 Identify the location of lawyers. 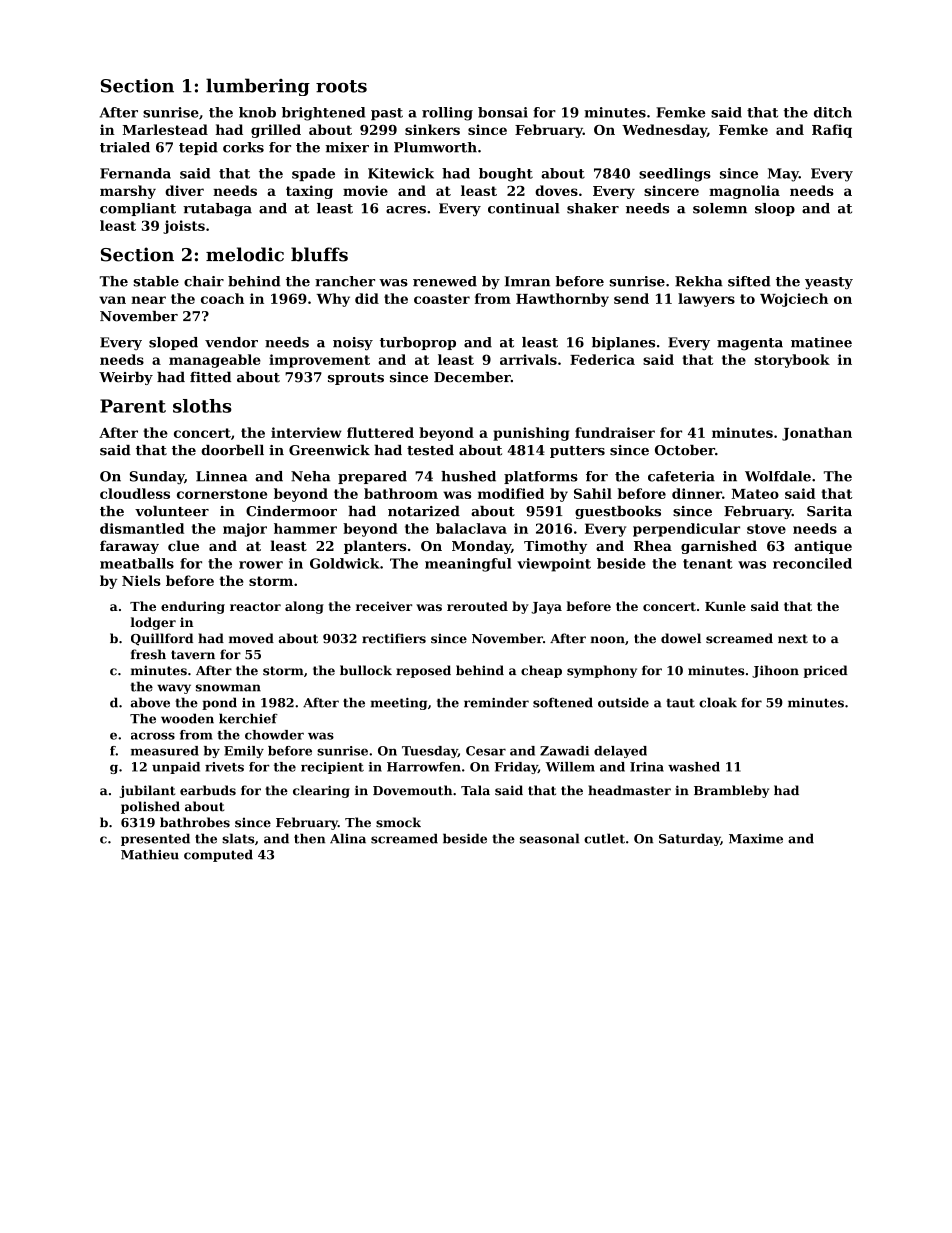
(706, 300).
